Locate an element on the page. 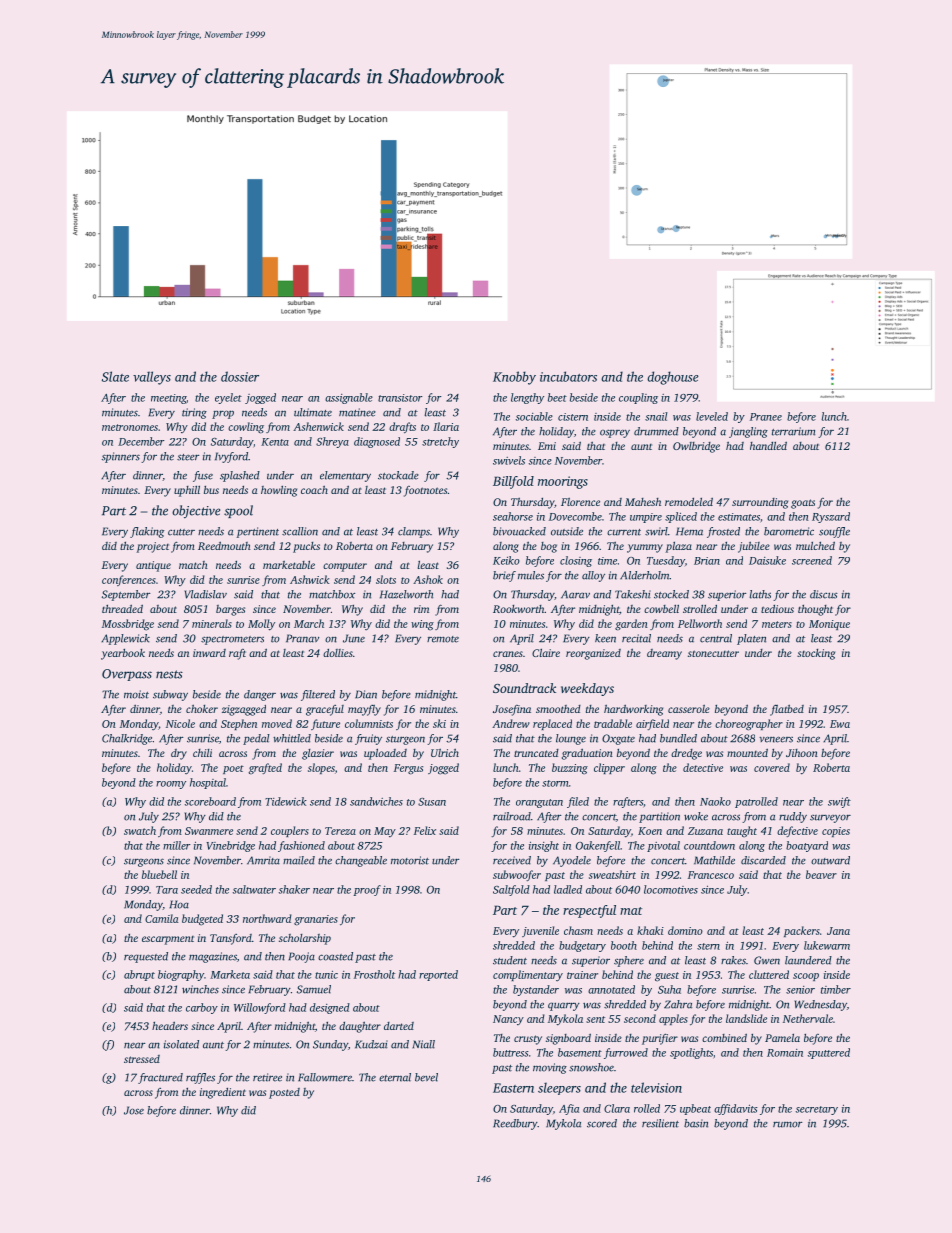  Owlbridge is located at coordinates (696, 447).
